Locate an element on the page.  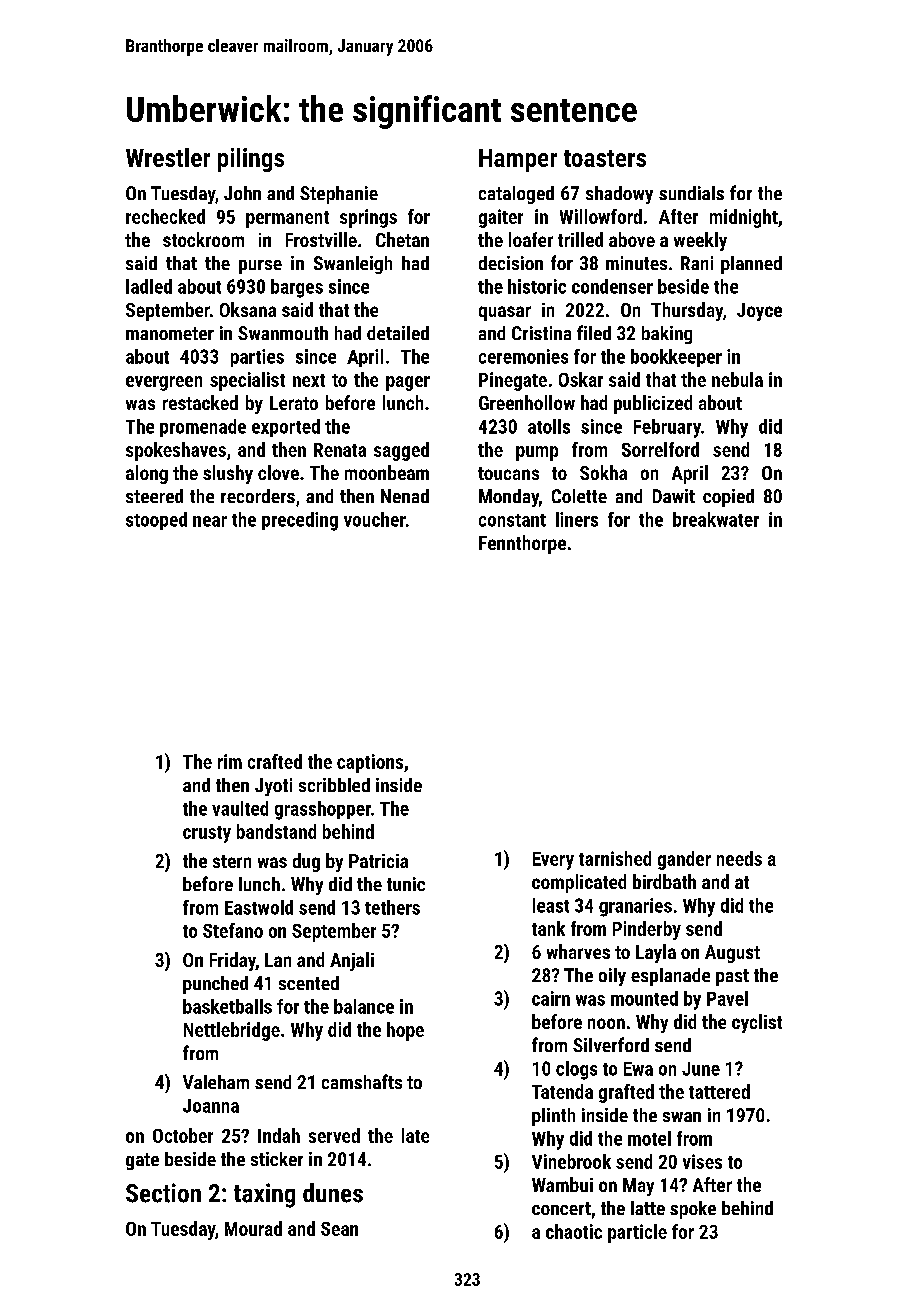
sticker is located at coordinates (277, 1159).
